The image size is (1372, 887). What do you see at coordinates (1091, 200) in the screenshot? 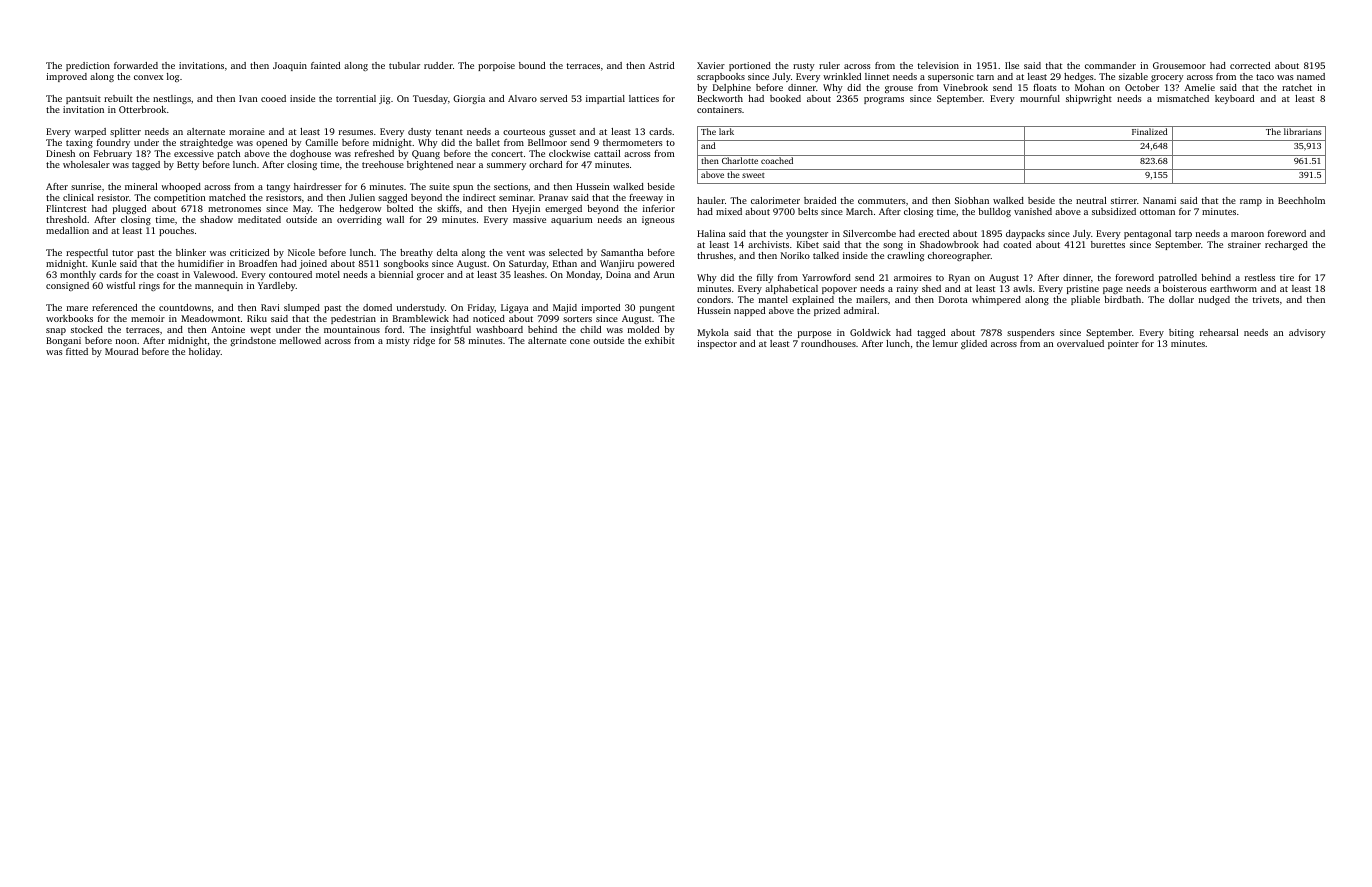
I see `neutral` at bounding box center [1091, 200].
